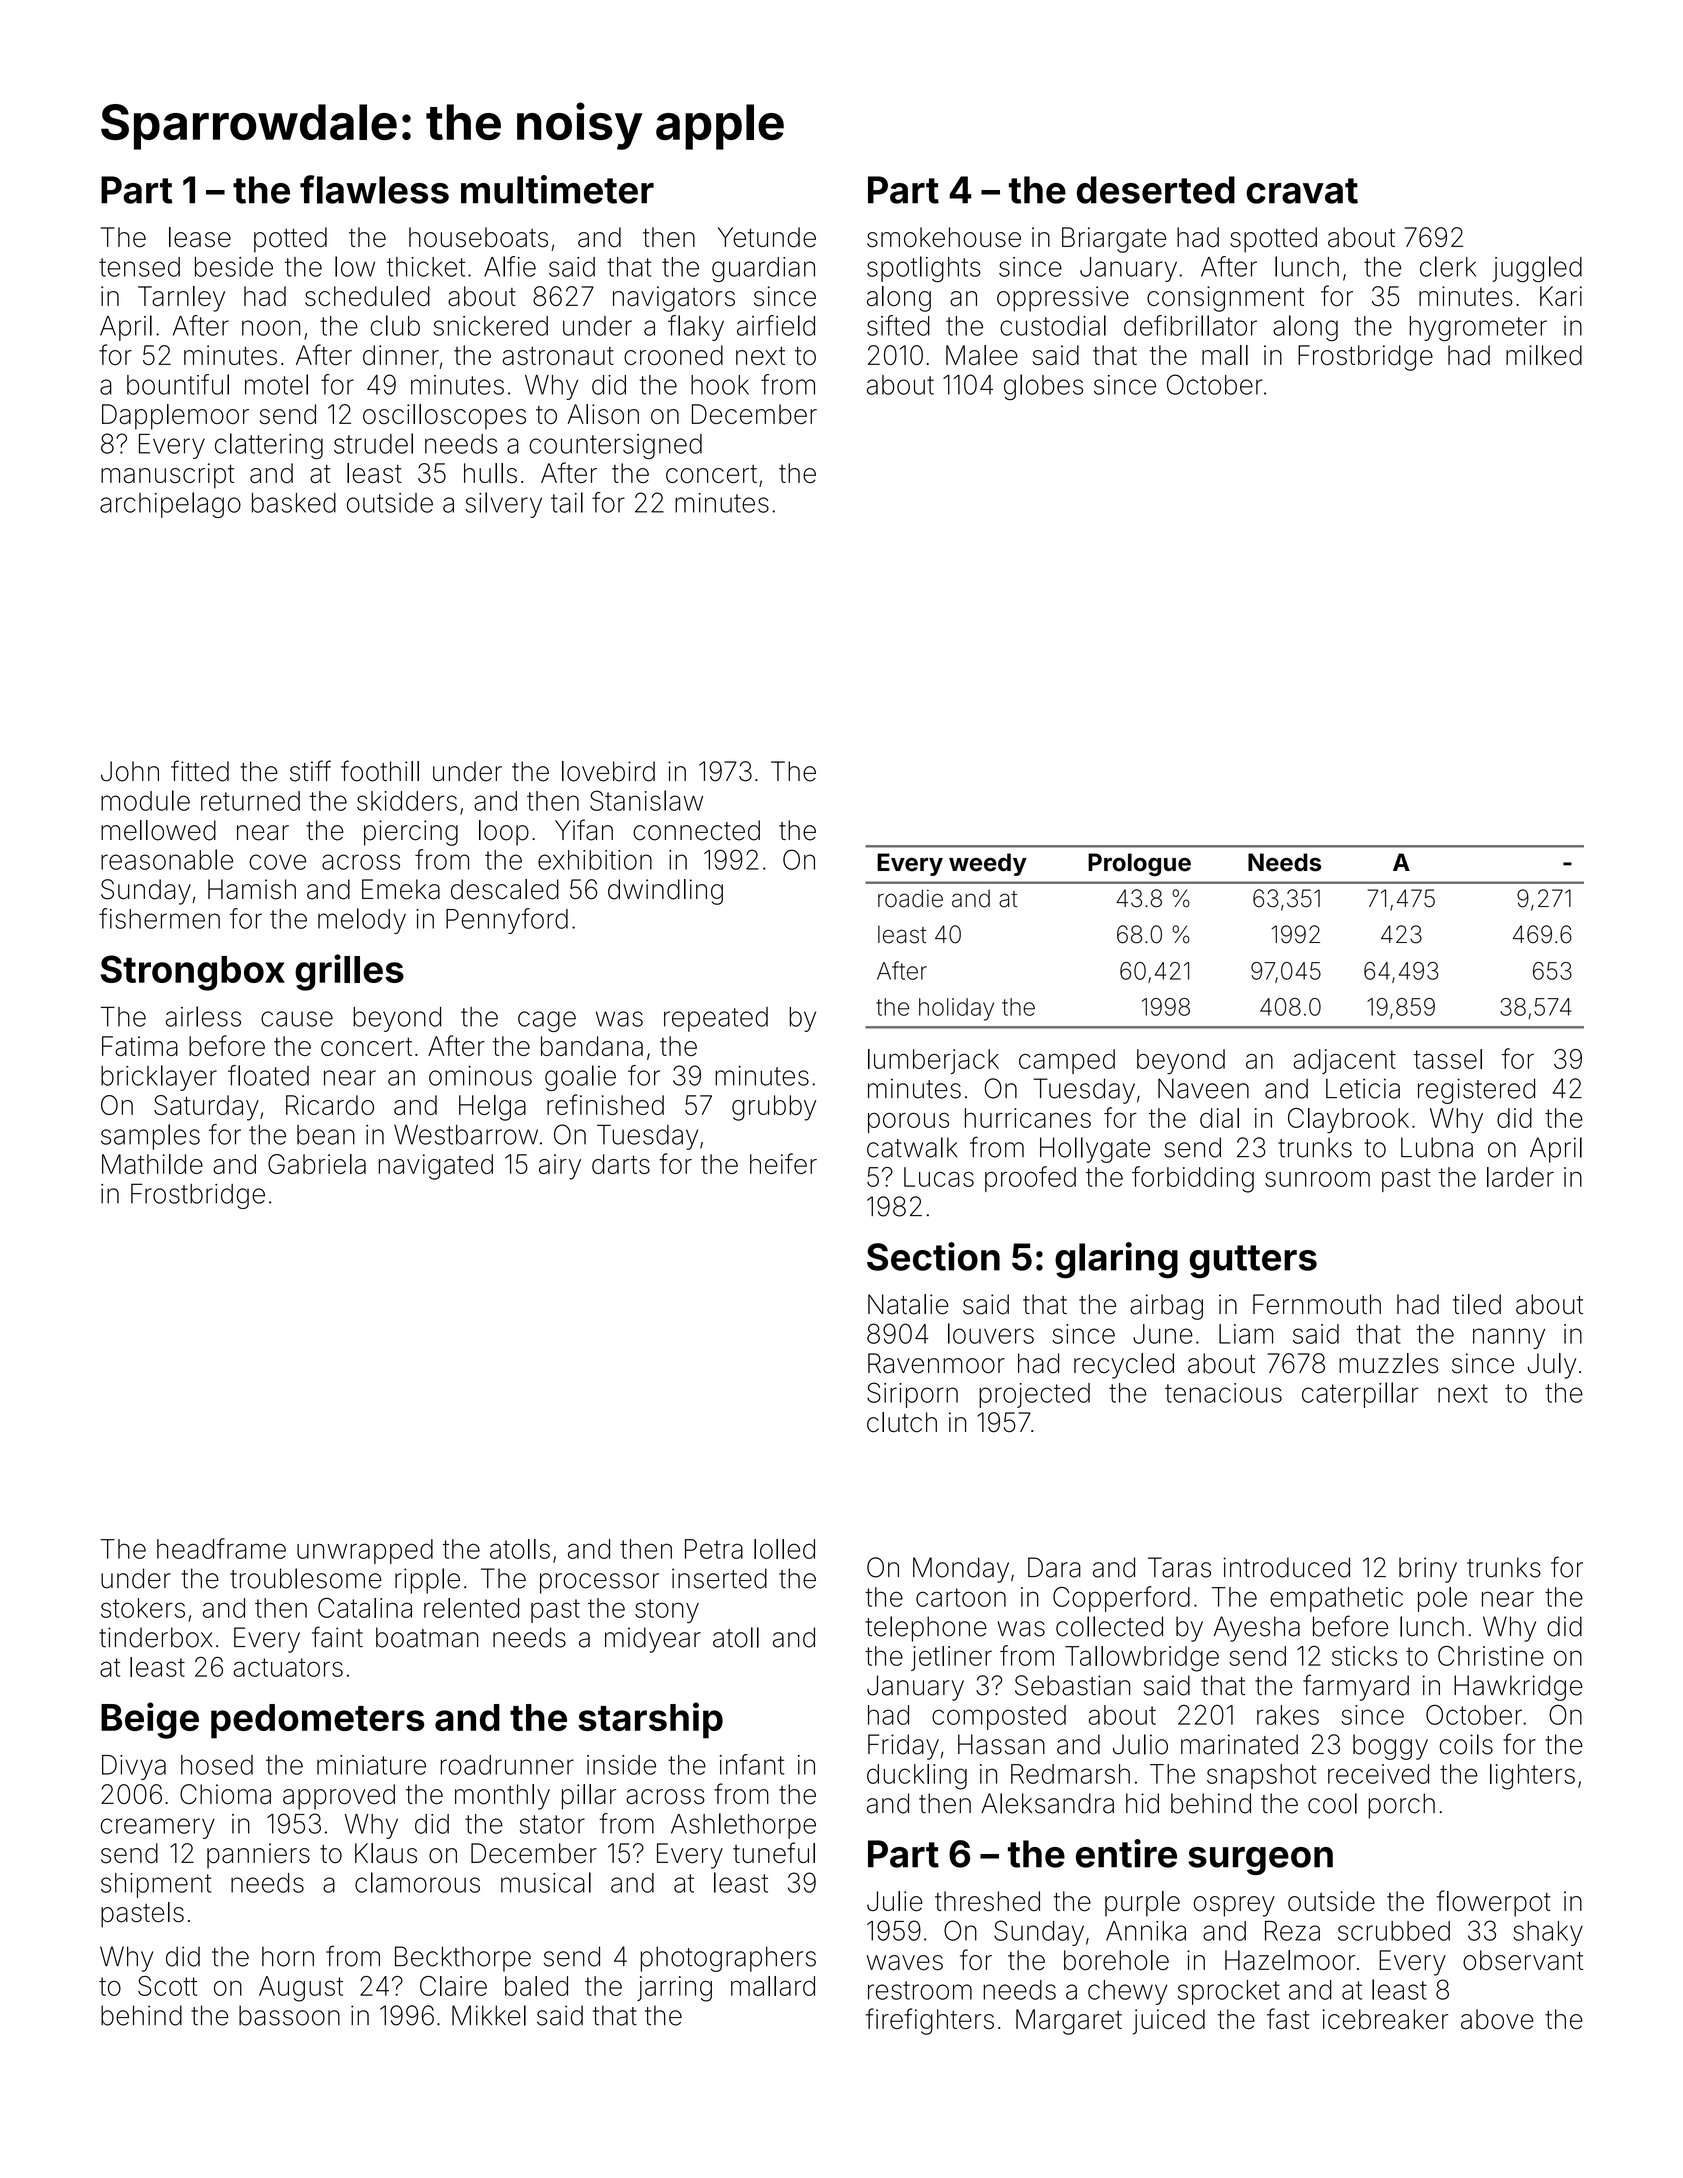  Describe the element at coordinates (1069, 2022) in the screenshot. I see `Margaret` at that location.
